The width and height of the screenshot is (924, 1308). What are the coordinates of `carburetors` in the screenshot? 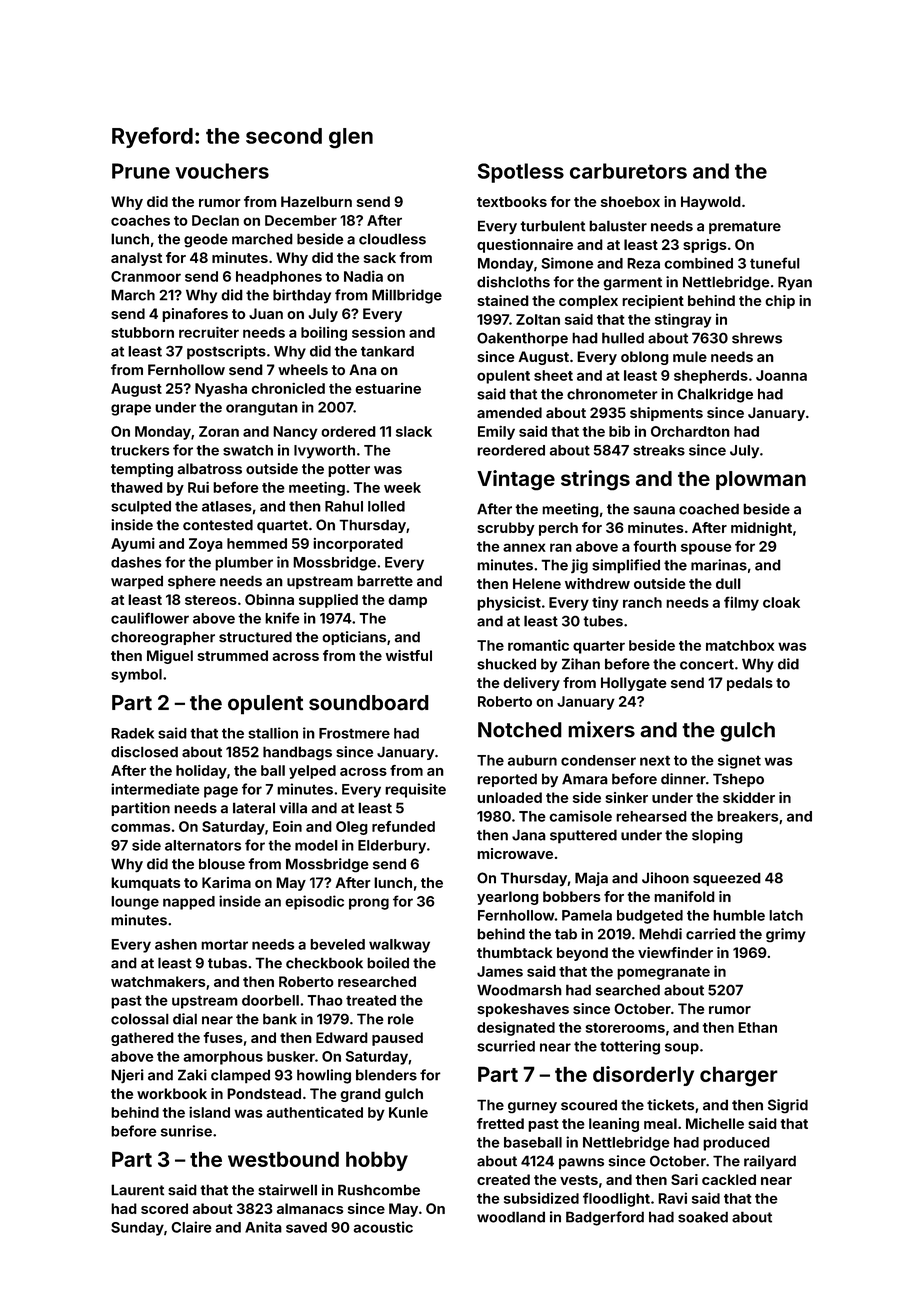 It's located at (628, 171).
